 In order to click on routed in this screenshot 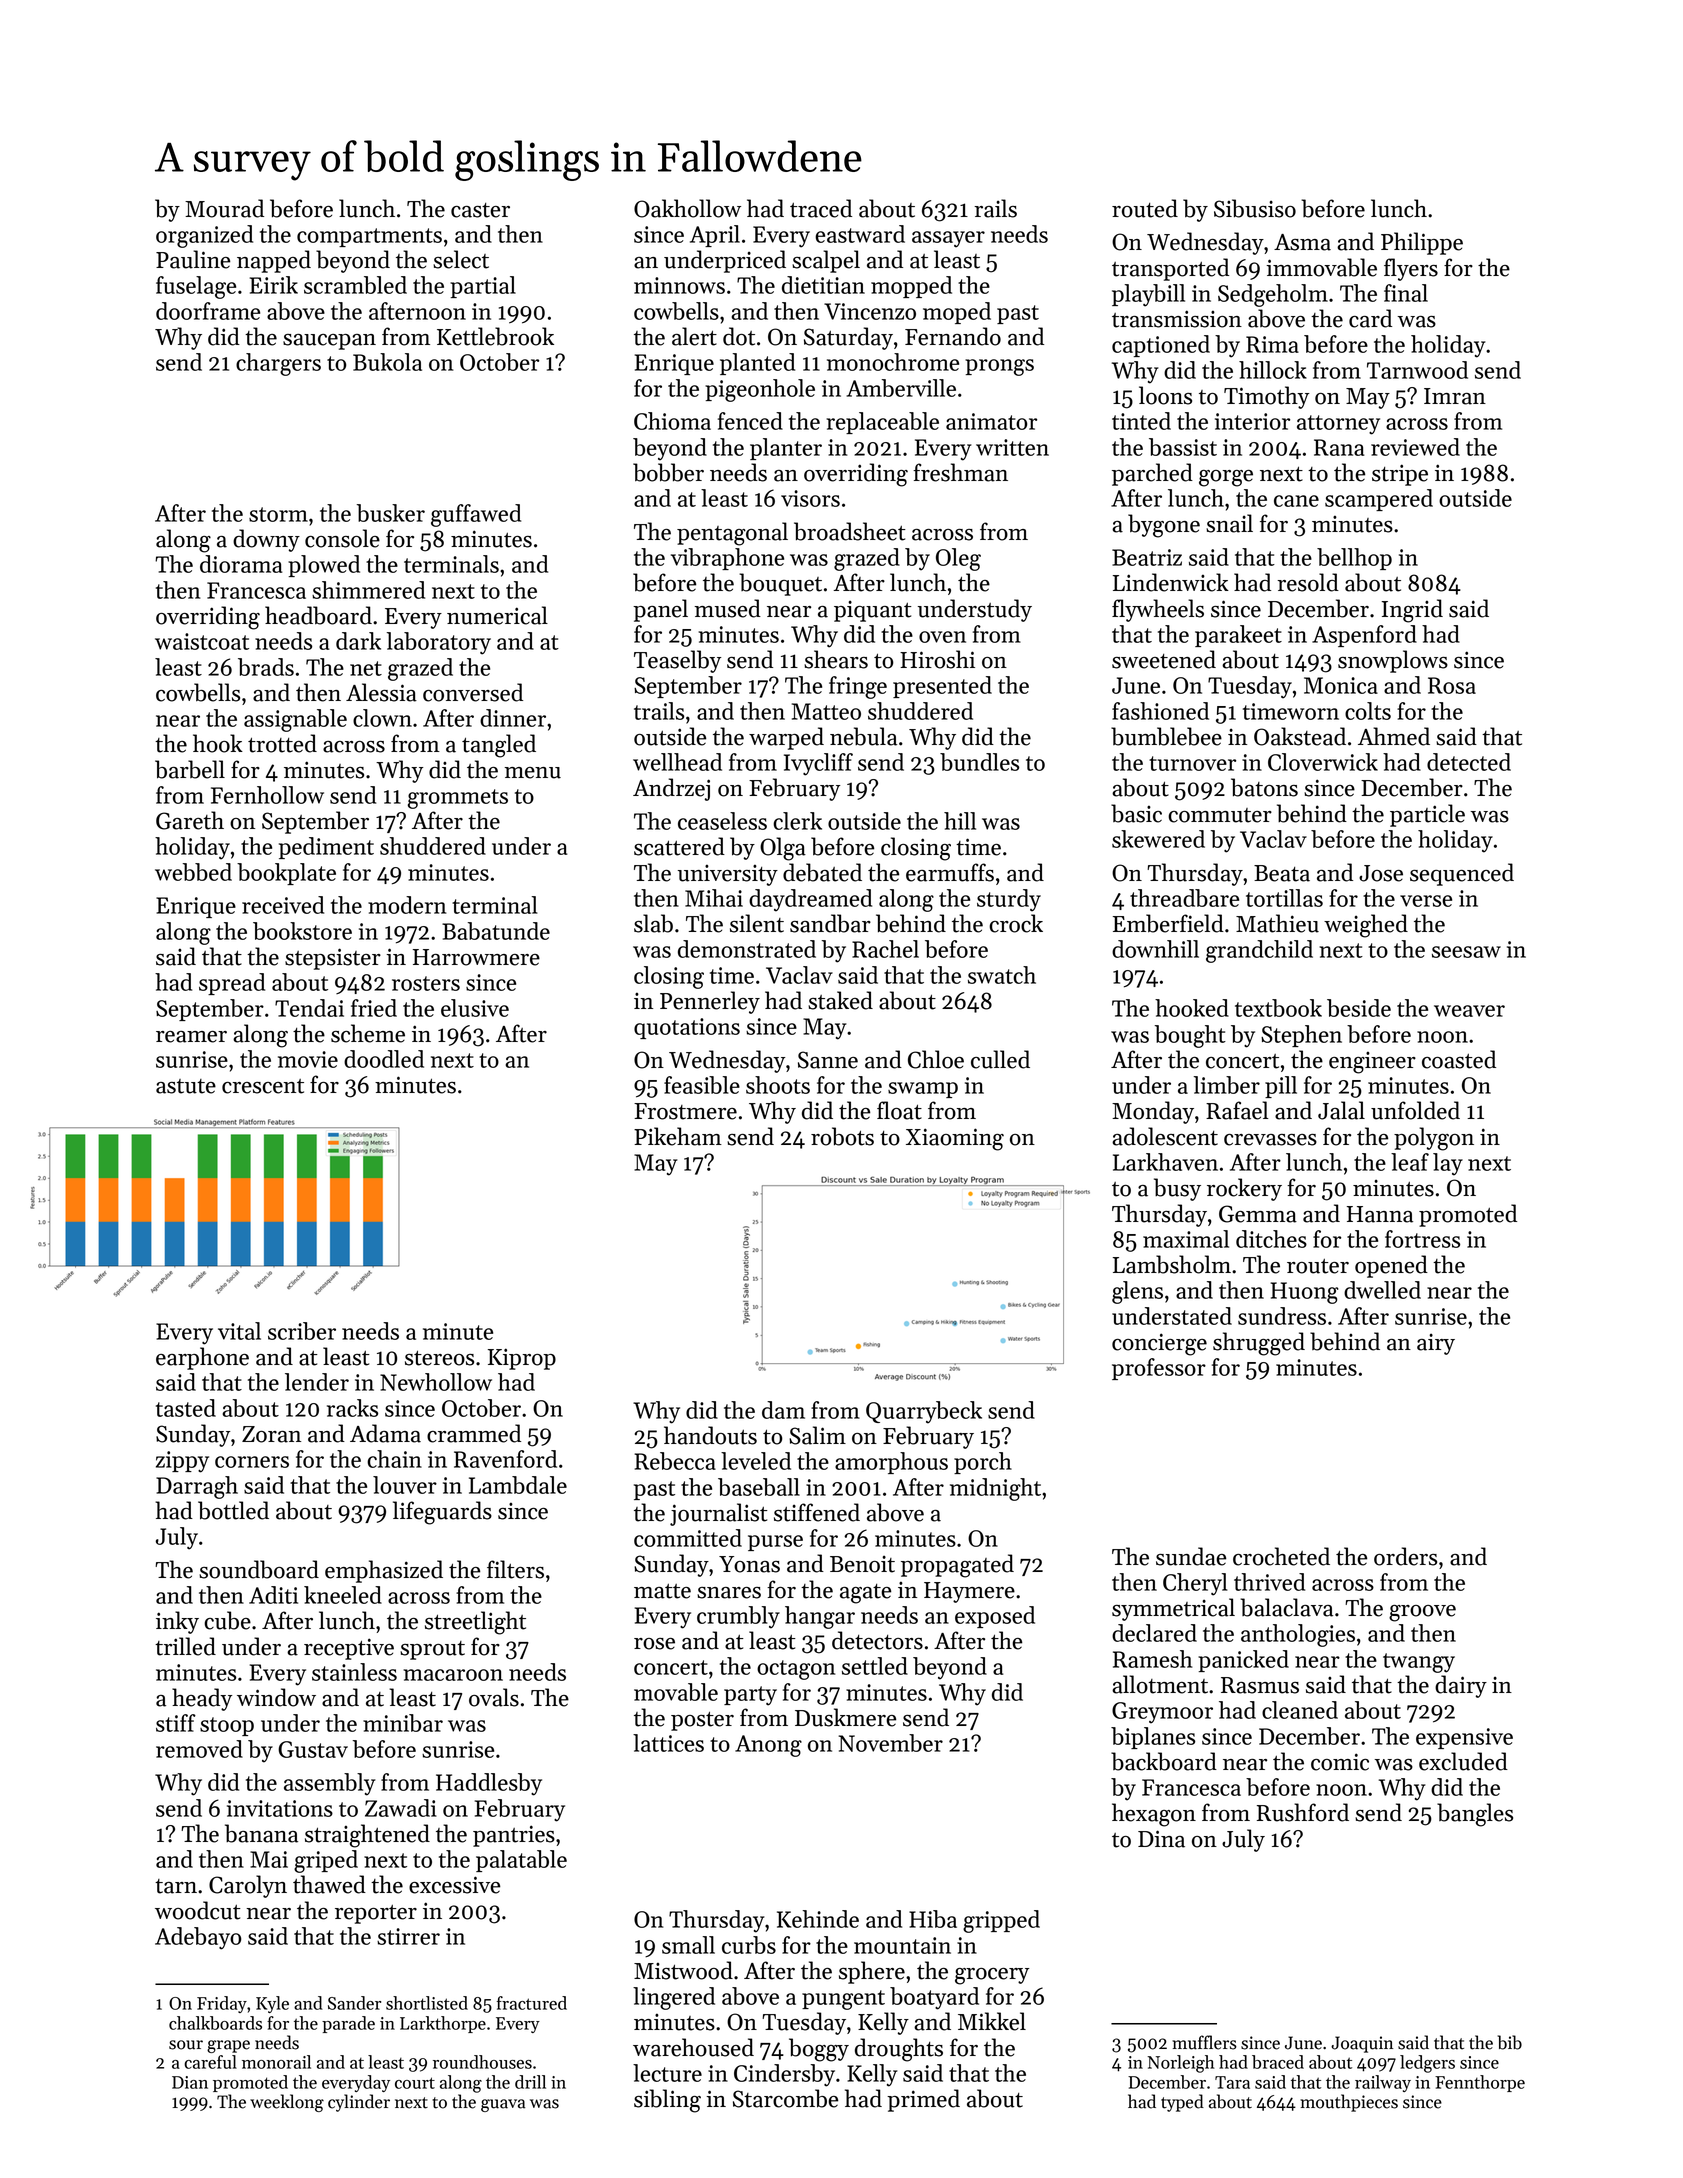, I will do `click(1145, 208)`.
